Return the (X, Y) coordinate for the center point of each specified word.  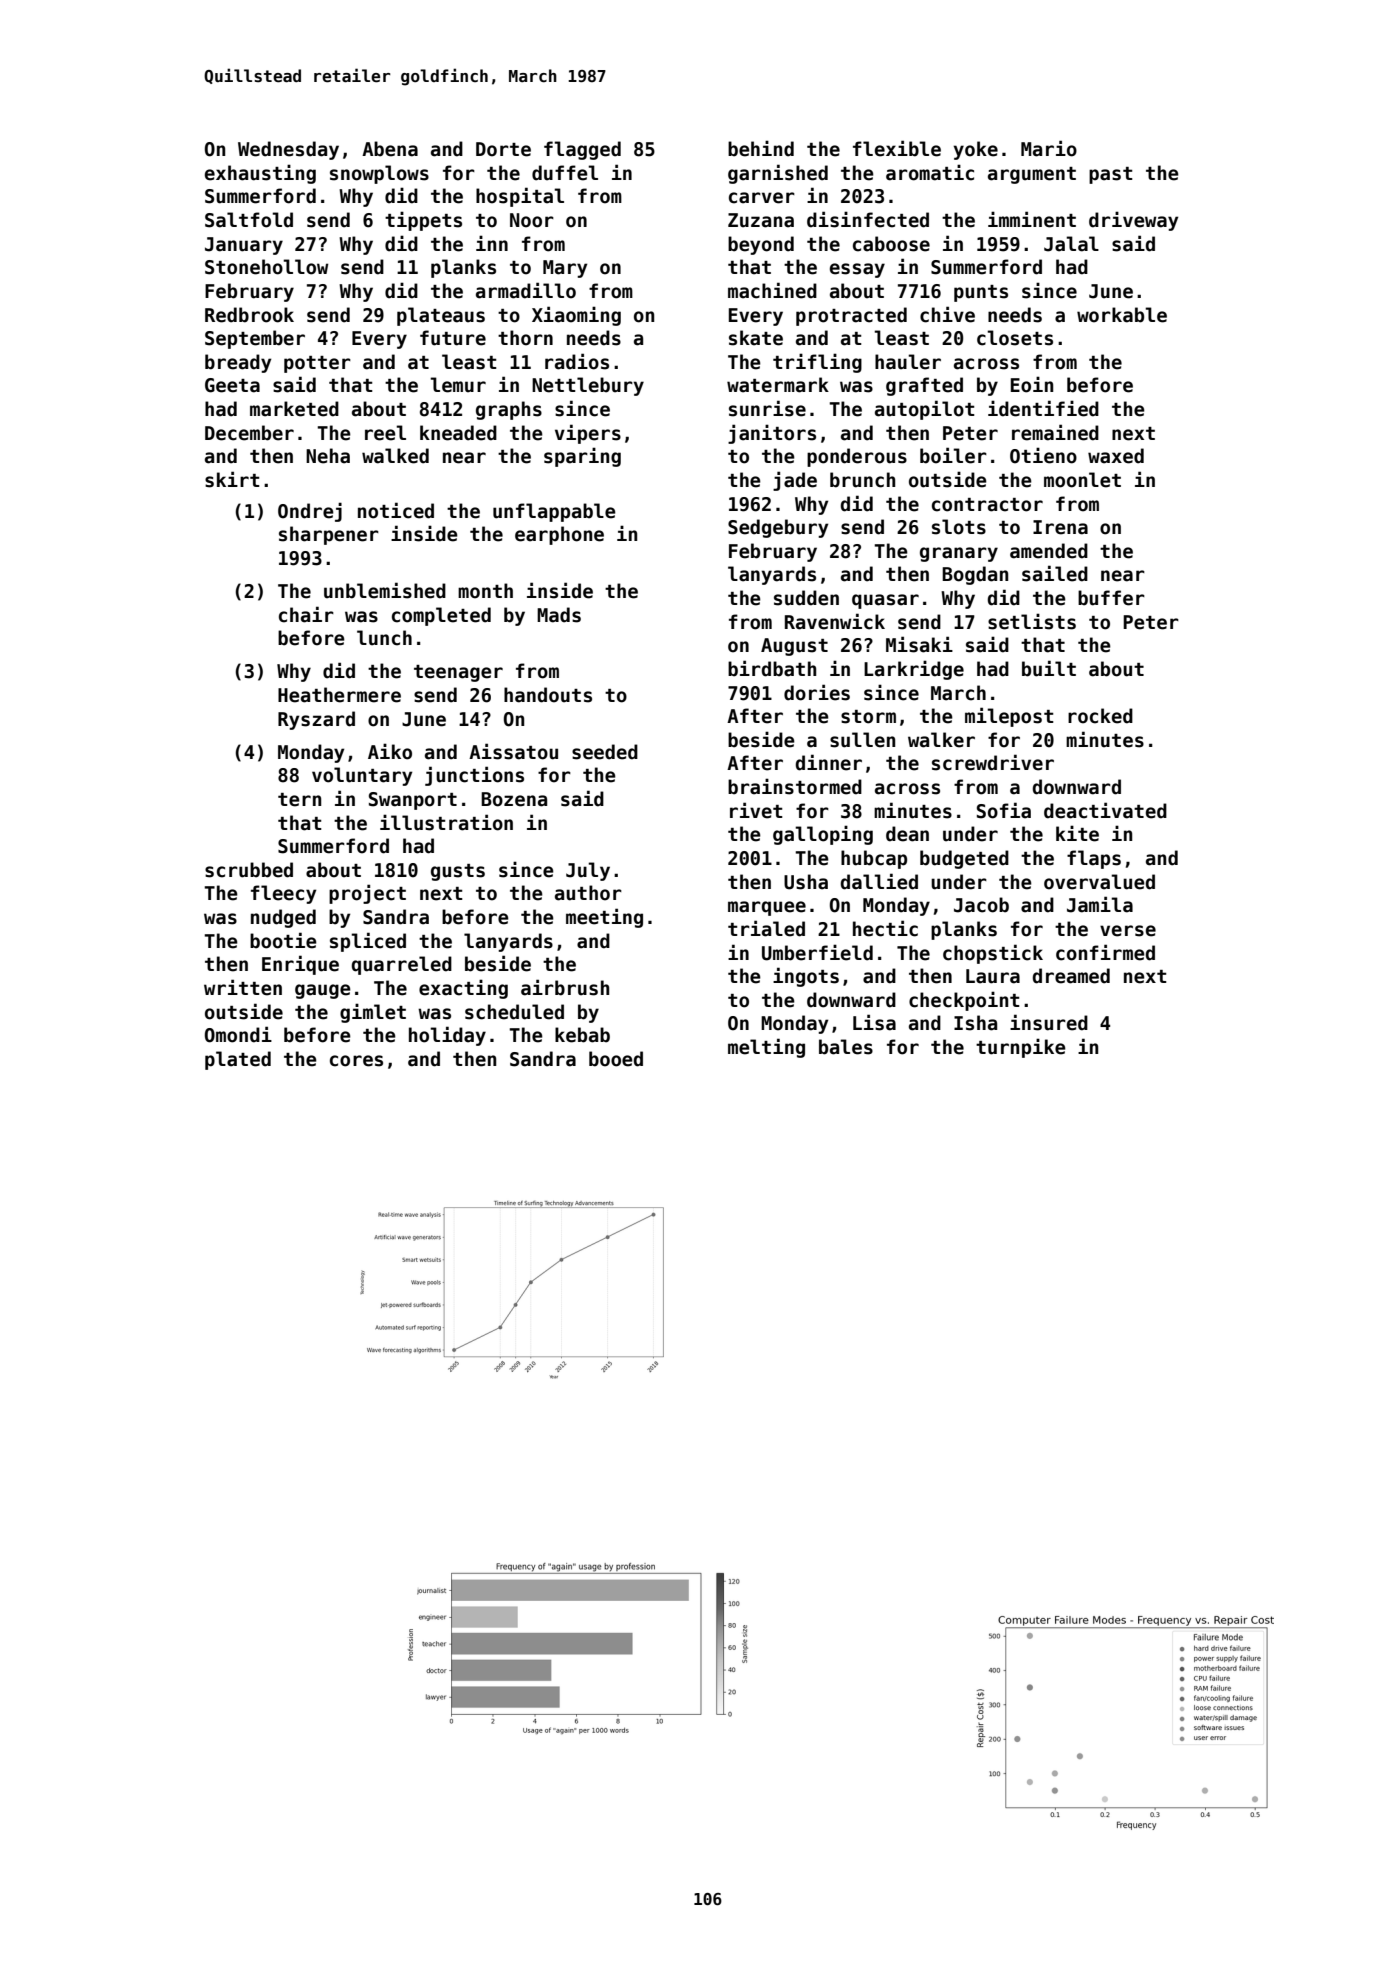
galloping (823, 835)
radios (577, 361)
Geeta (232, 385)
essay (857, 270)
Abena (390, 149)
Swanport (413, 801)
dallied (879, 881)
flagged (582, 150)
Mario (1049, 148)
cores (356, 1061)
